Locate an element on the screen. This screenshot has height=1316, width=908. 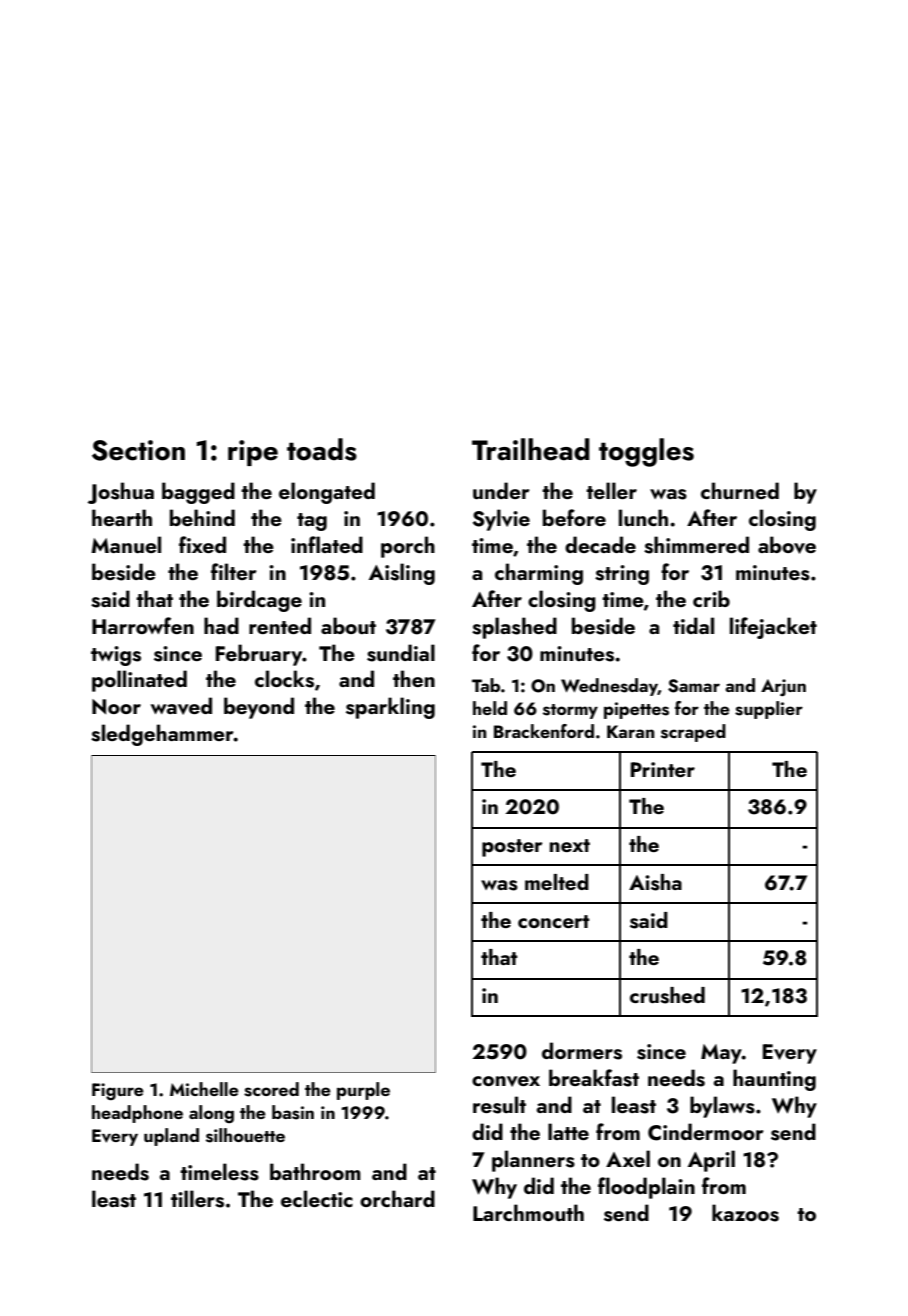
toads is located at coordinates (322, 449).
